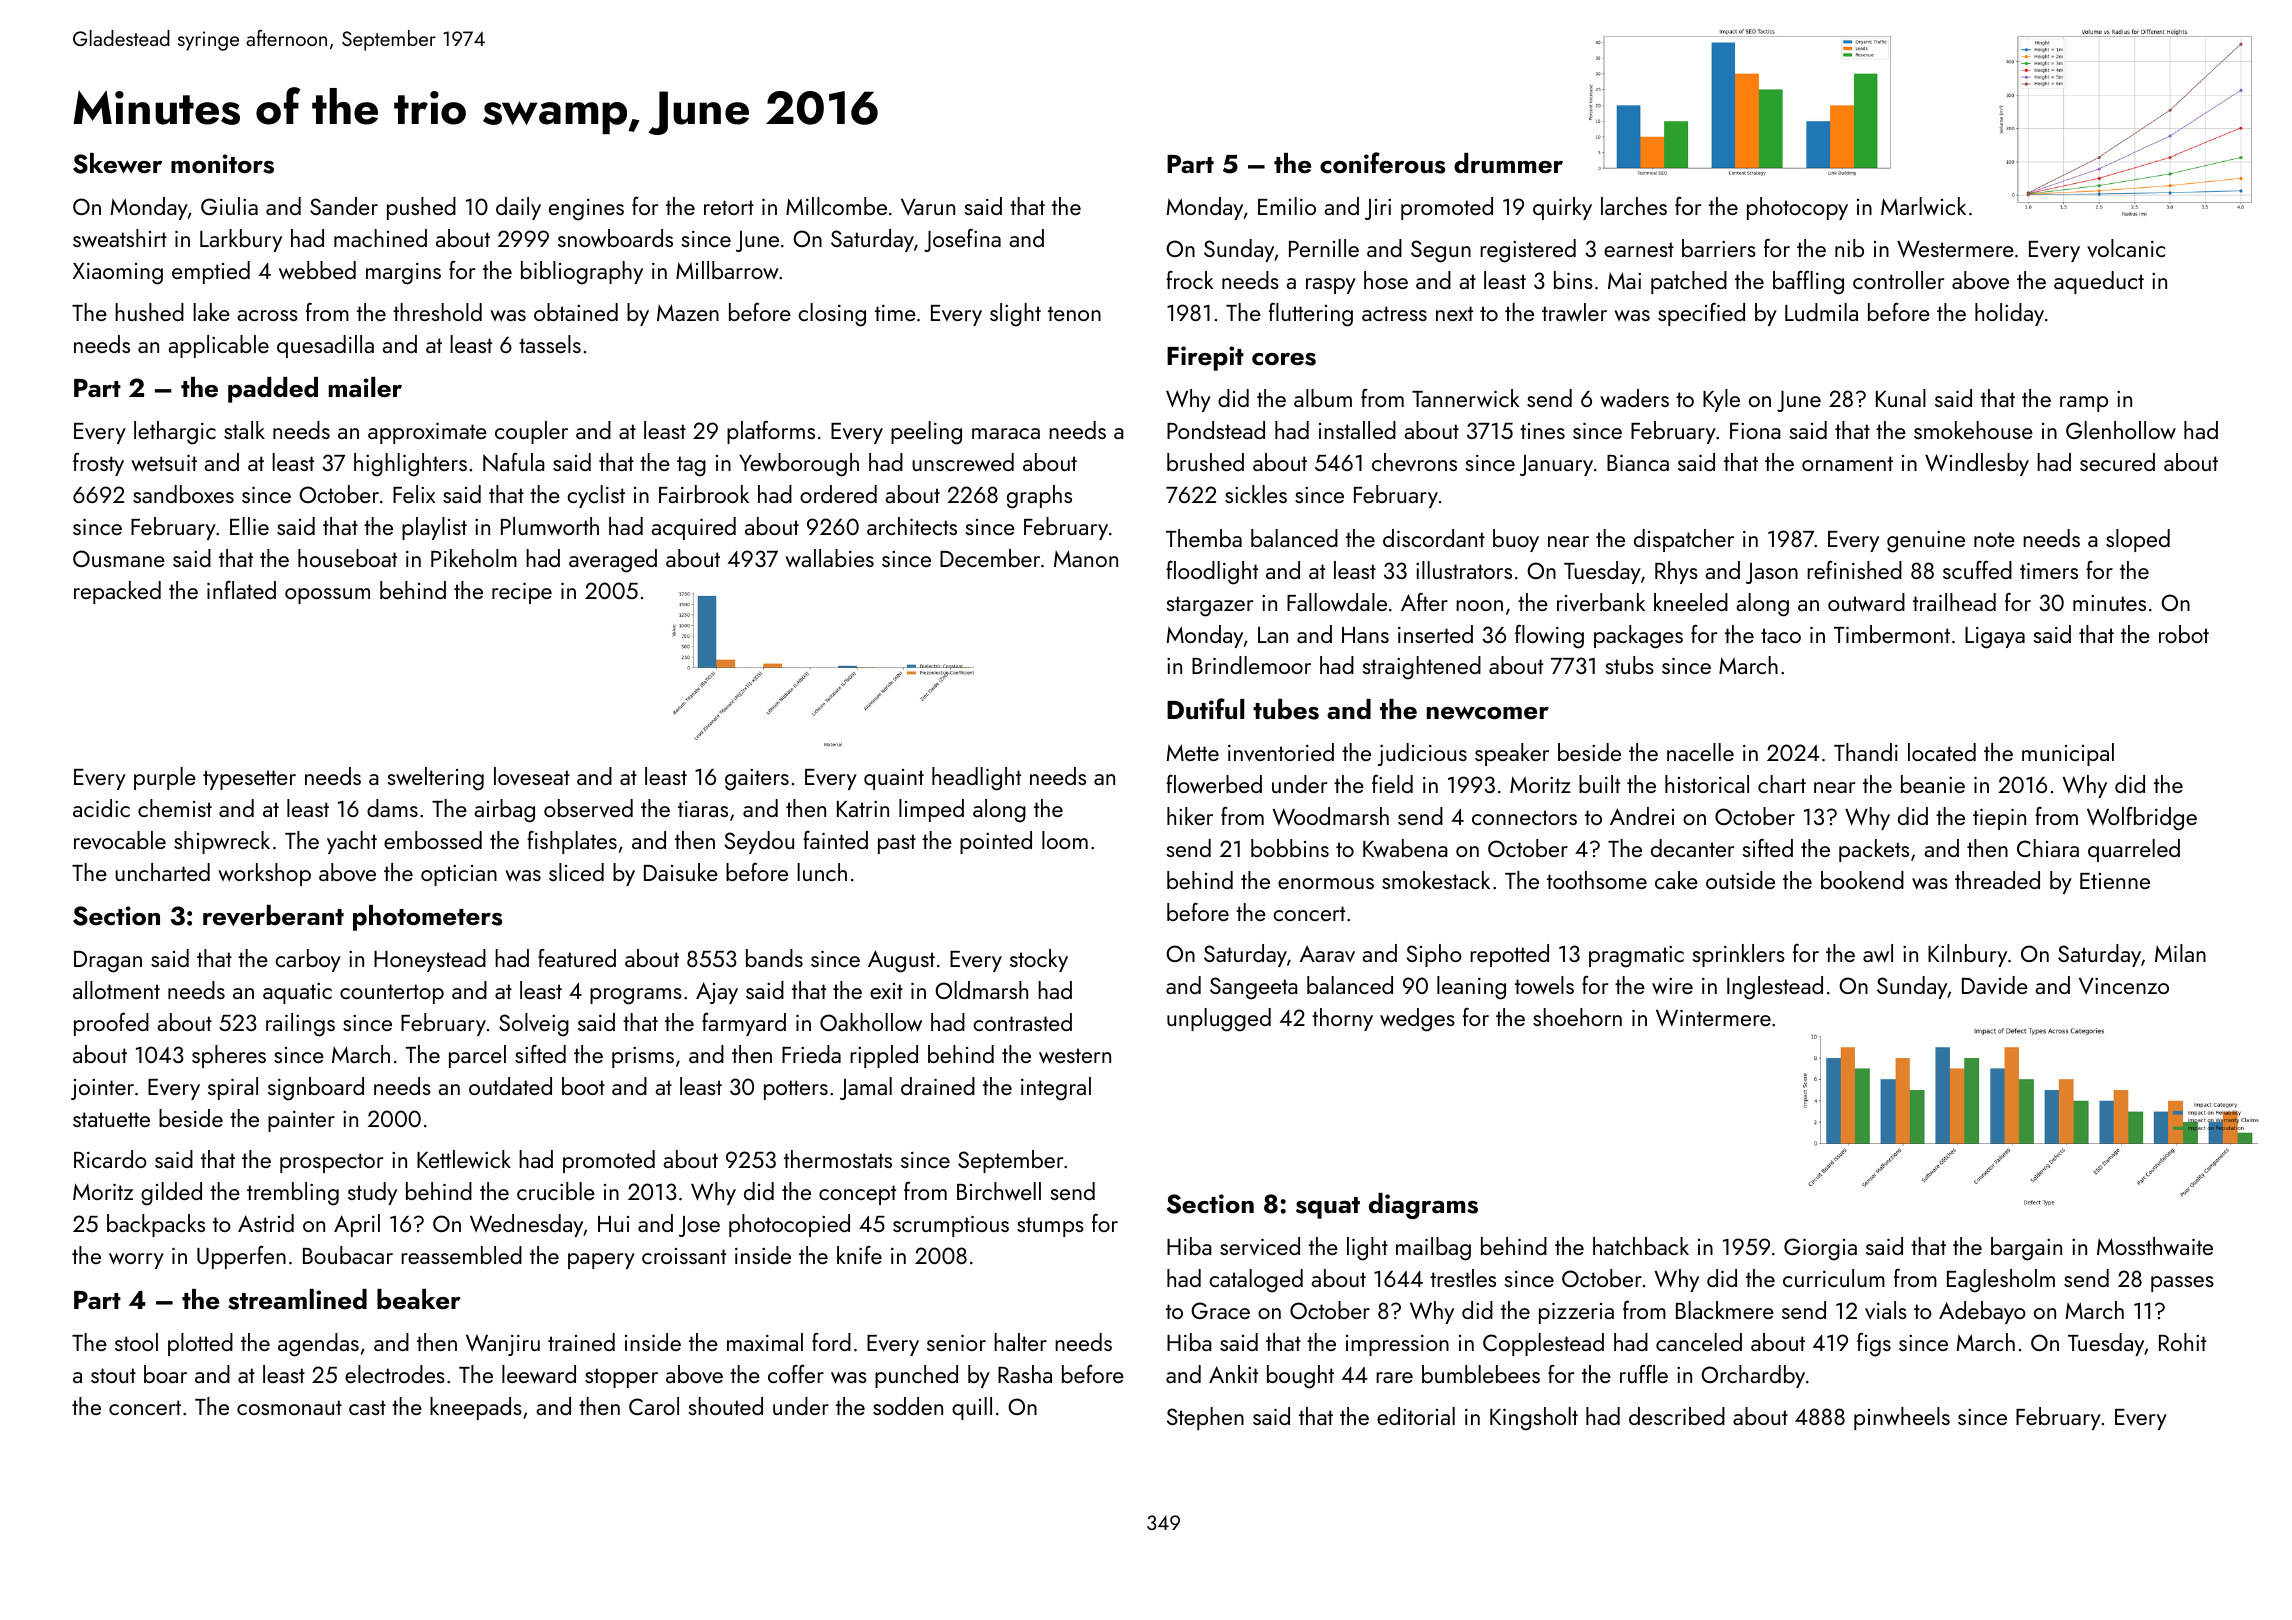 The height and width of the screenshot is (1620, 2292). Describe the element at coordinates (1634, 206) in the screenshot. I see `larches` at that location.
